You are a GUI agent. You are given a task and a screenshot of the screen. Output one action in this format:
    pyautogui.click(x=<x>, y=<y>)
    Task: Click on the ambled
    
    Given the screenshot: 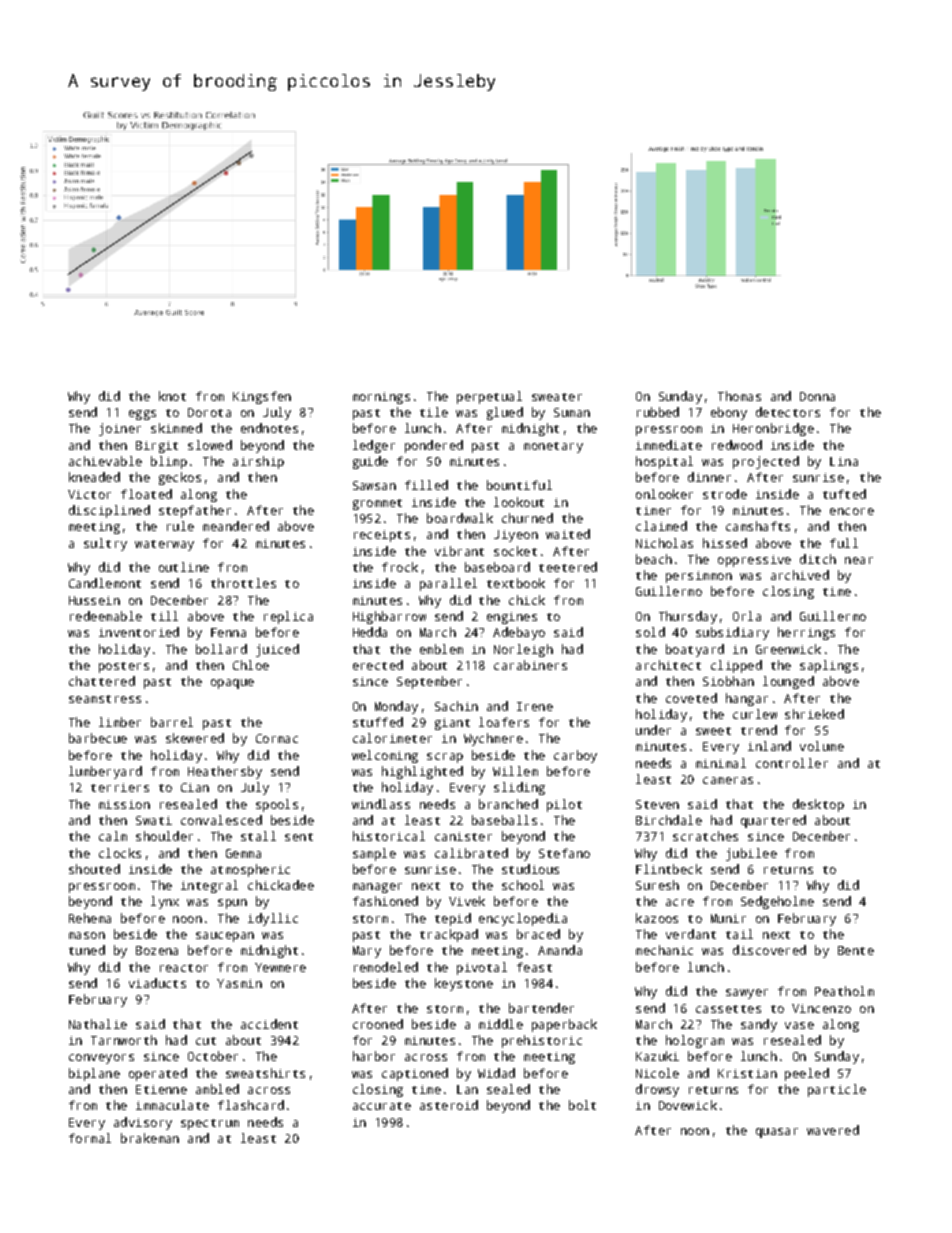 What is the action you would take?
    pyautogui.click(x=217, y=1089)
